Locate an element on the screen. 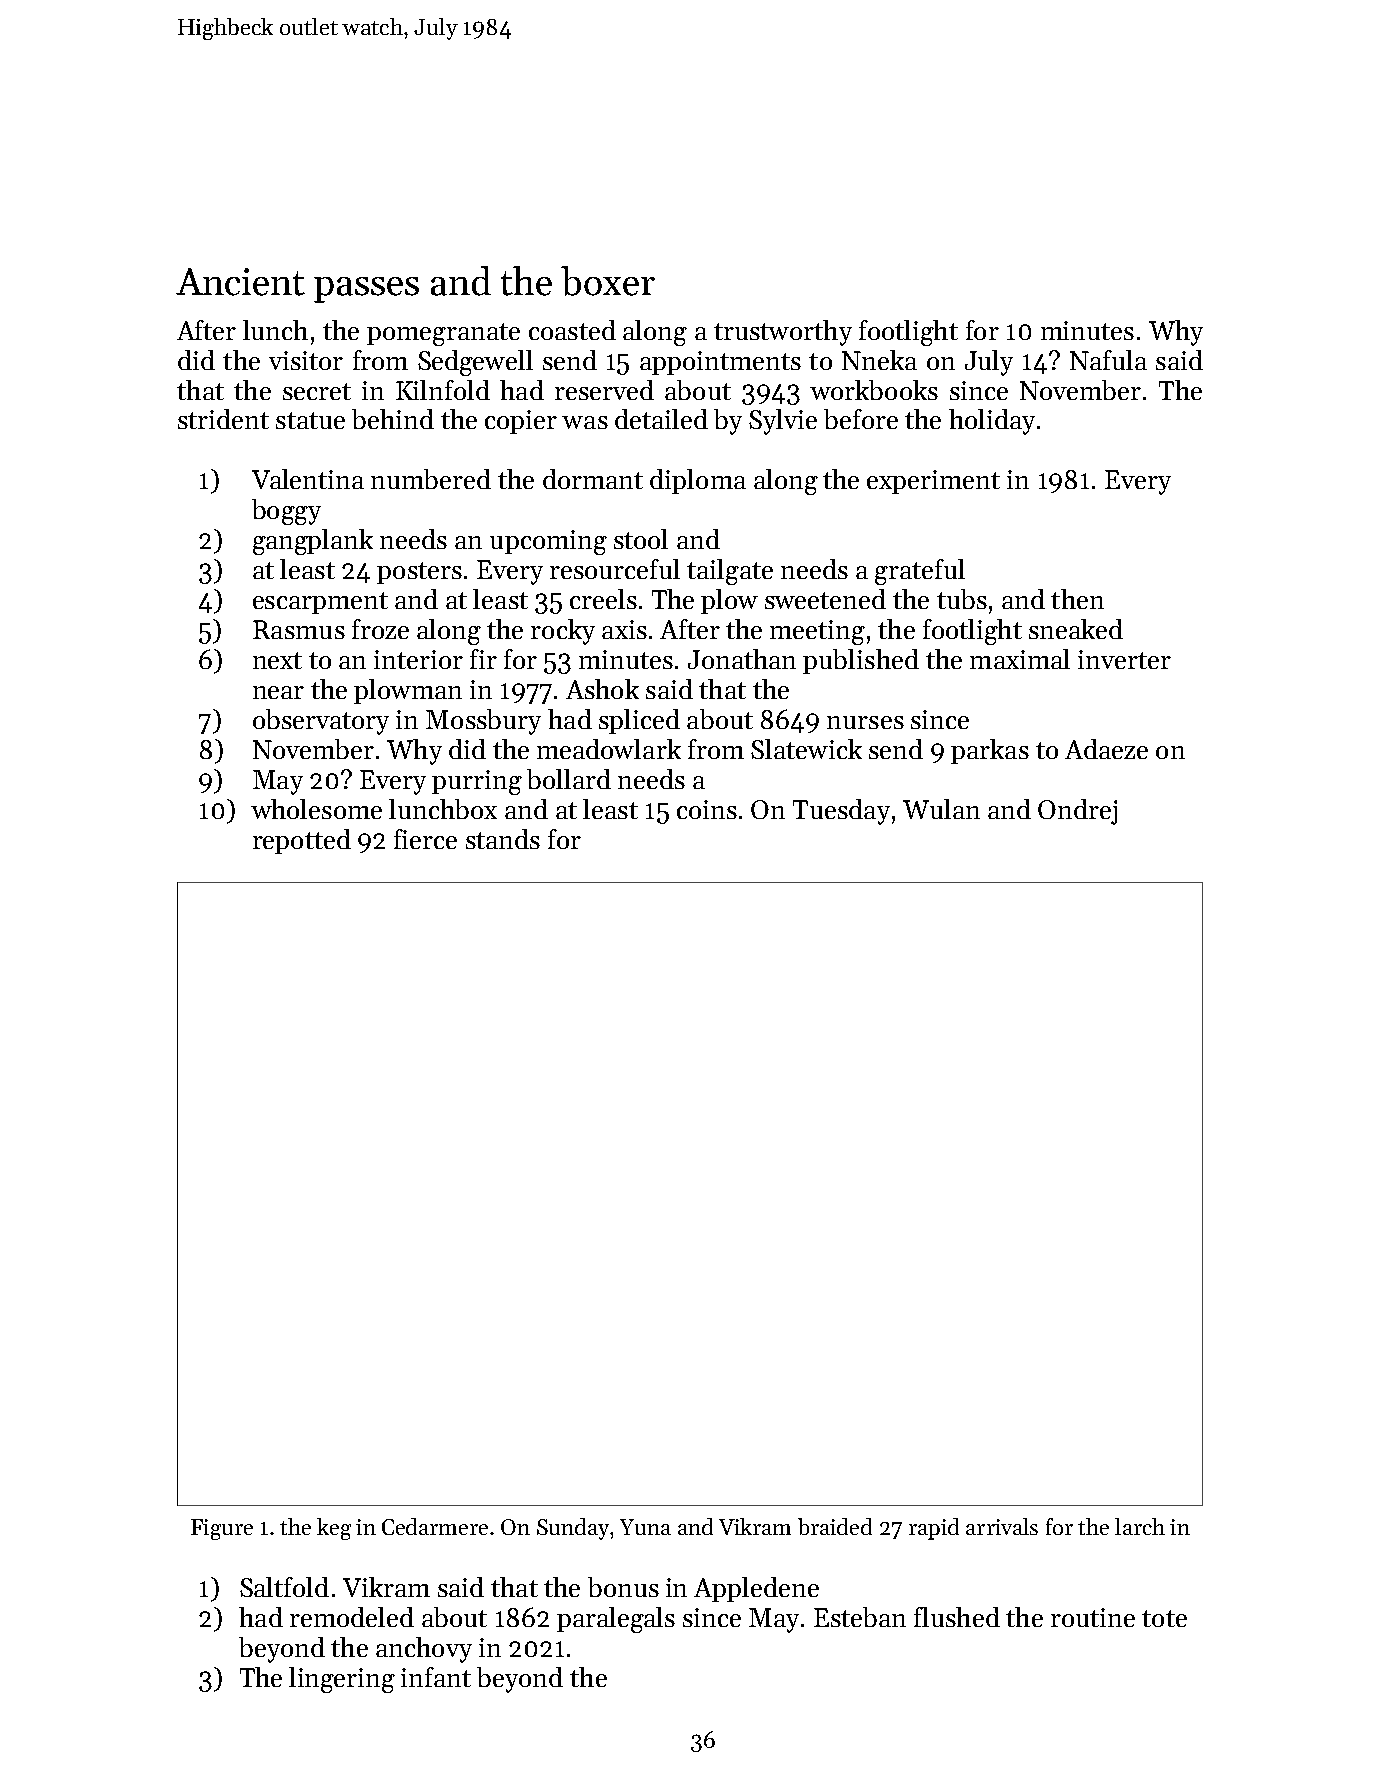 The width and height of the screenshot is (1380, 1786). strident is located at coordinates (223, 419).
